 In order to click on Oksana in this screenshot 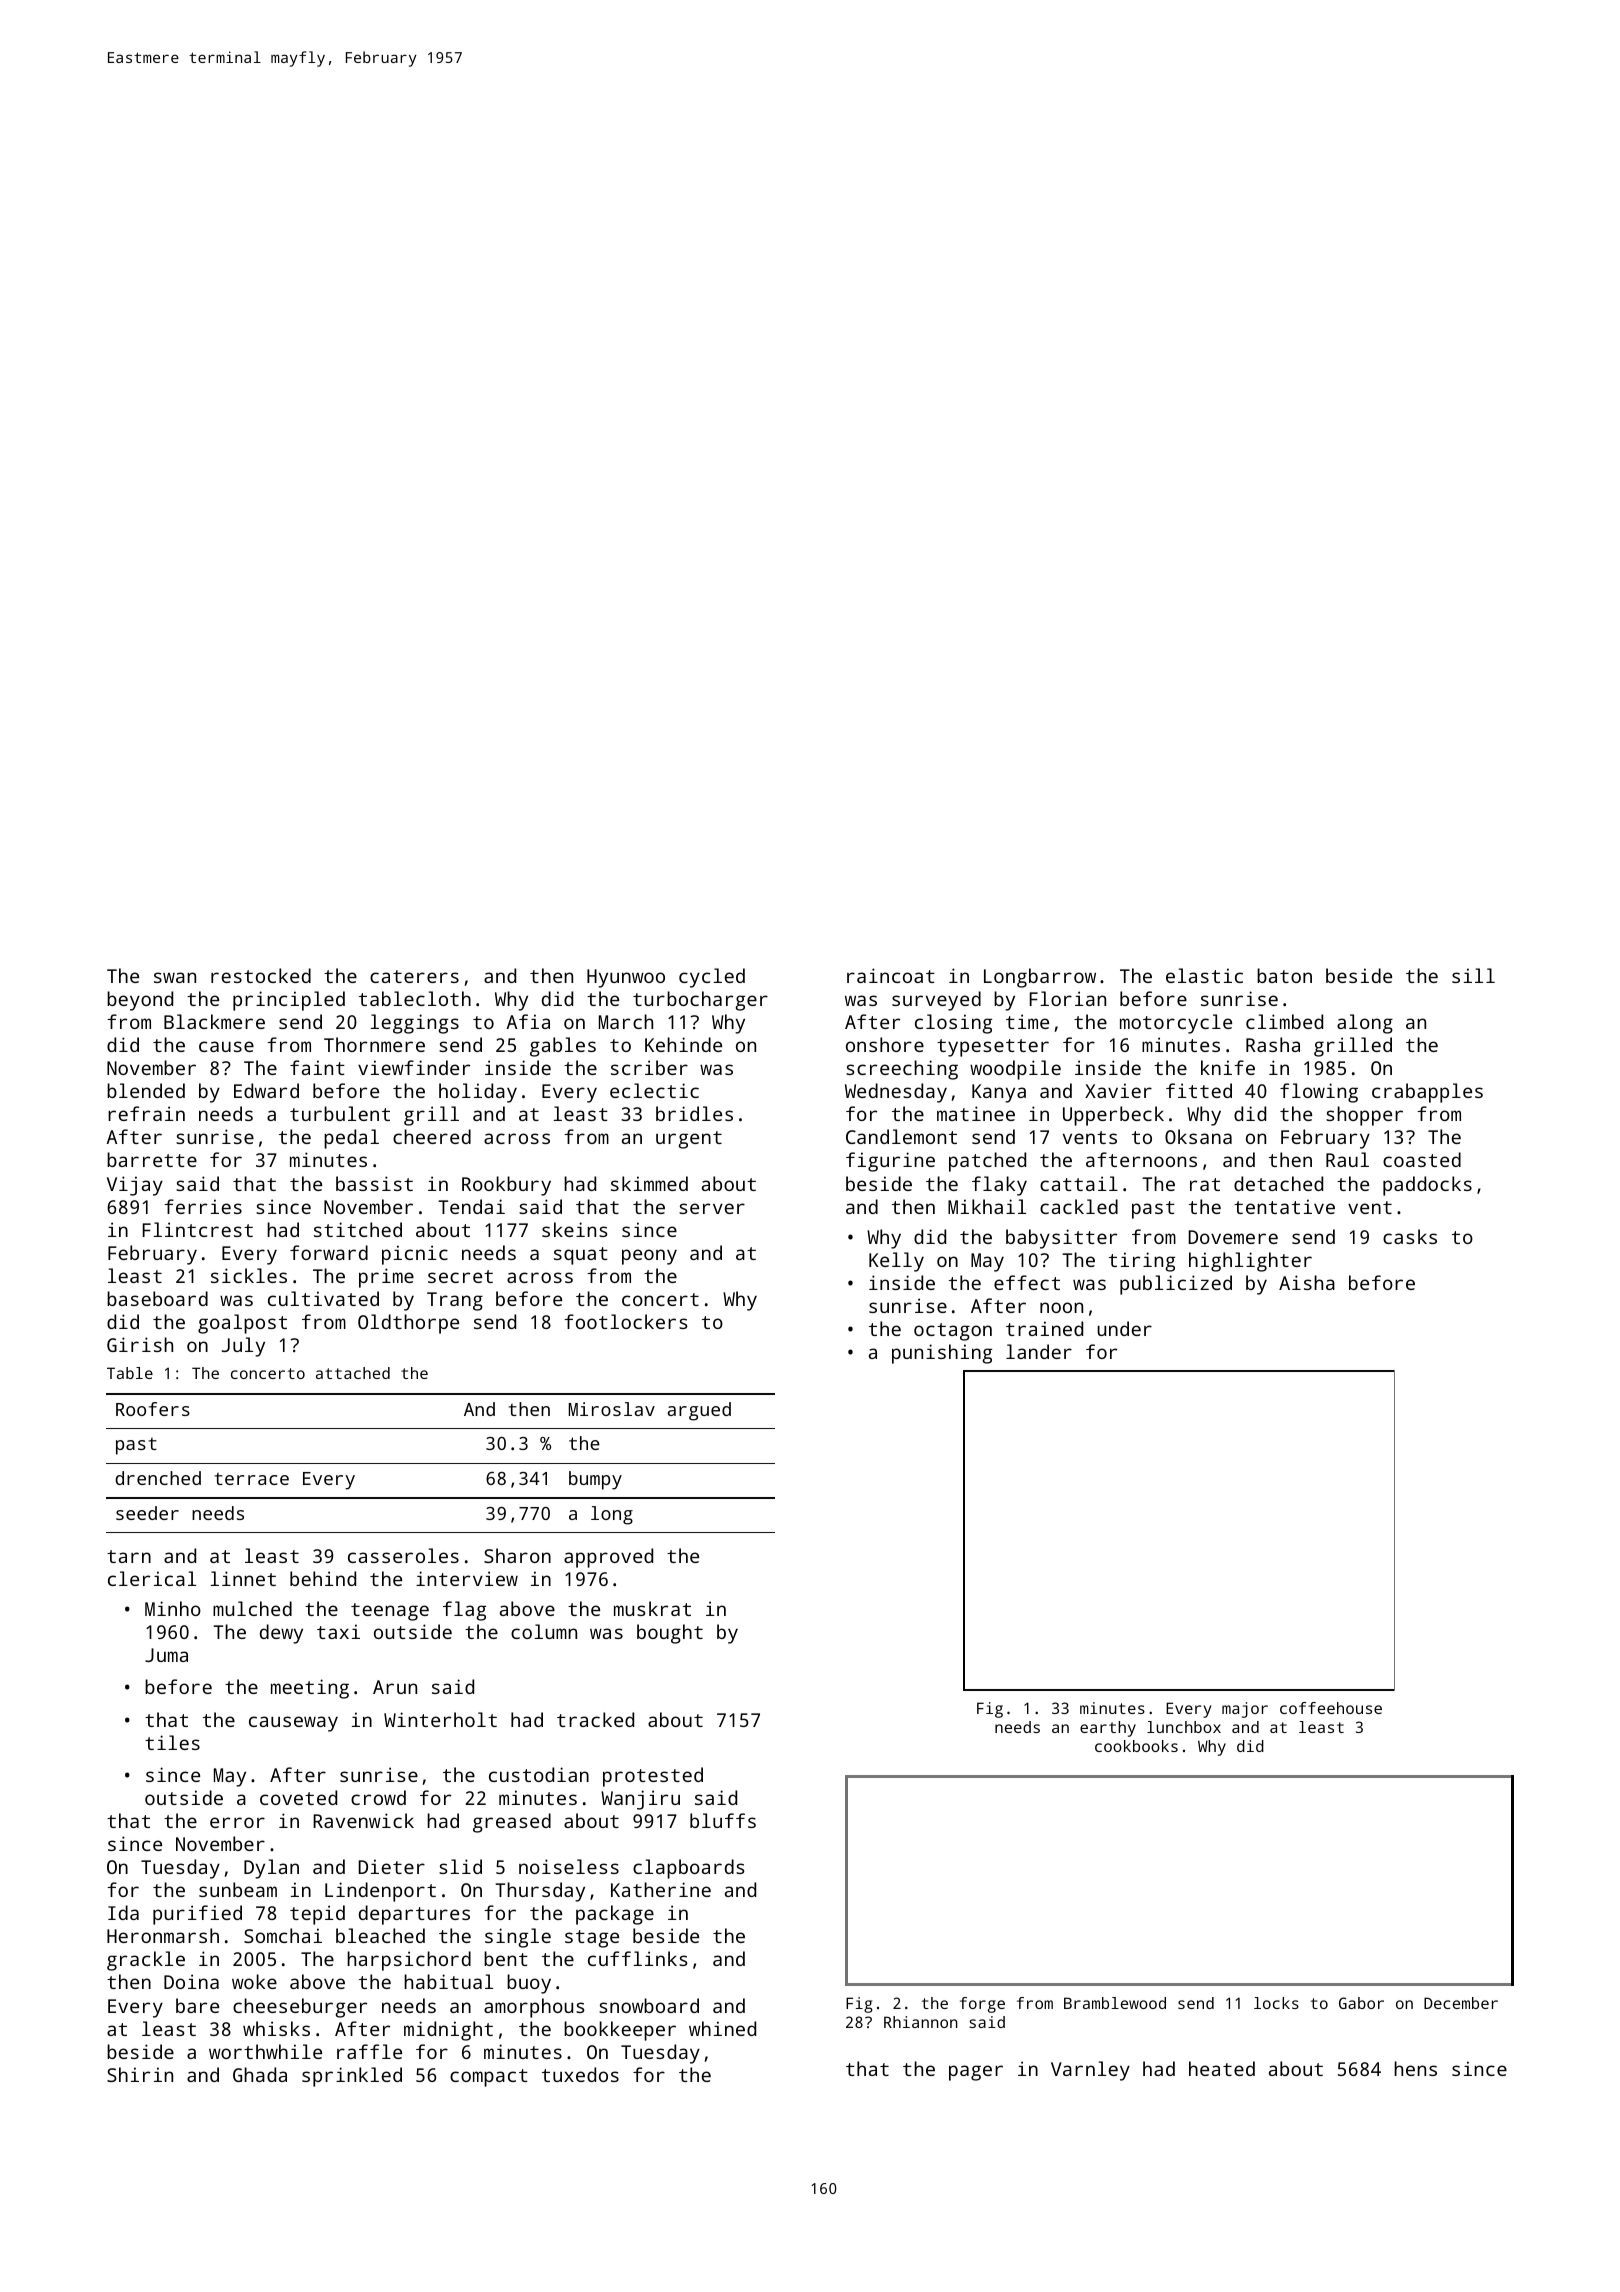, I will do `click(1198, 1136)`.
